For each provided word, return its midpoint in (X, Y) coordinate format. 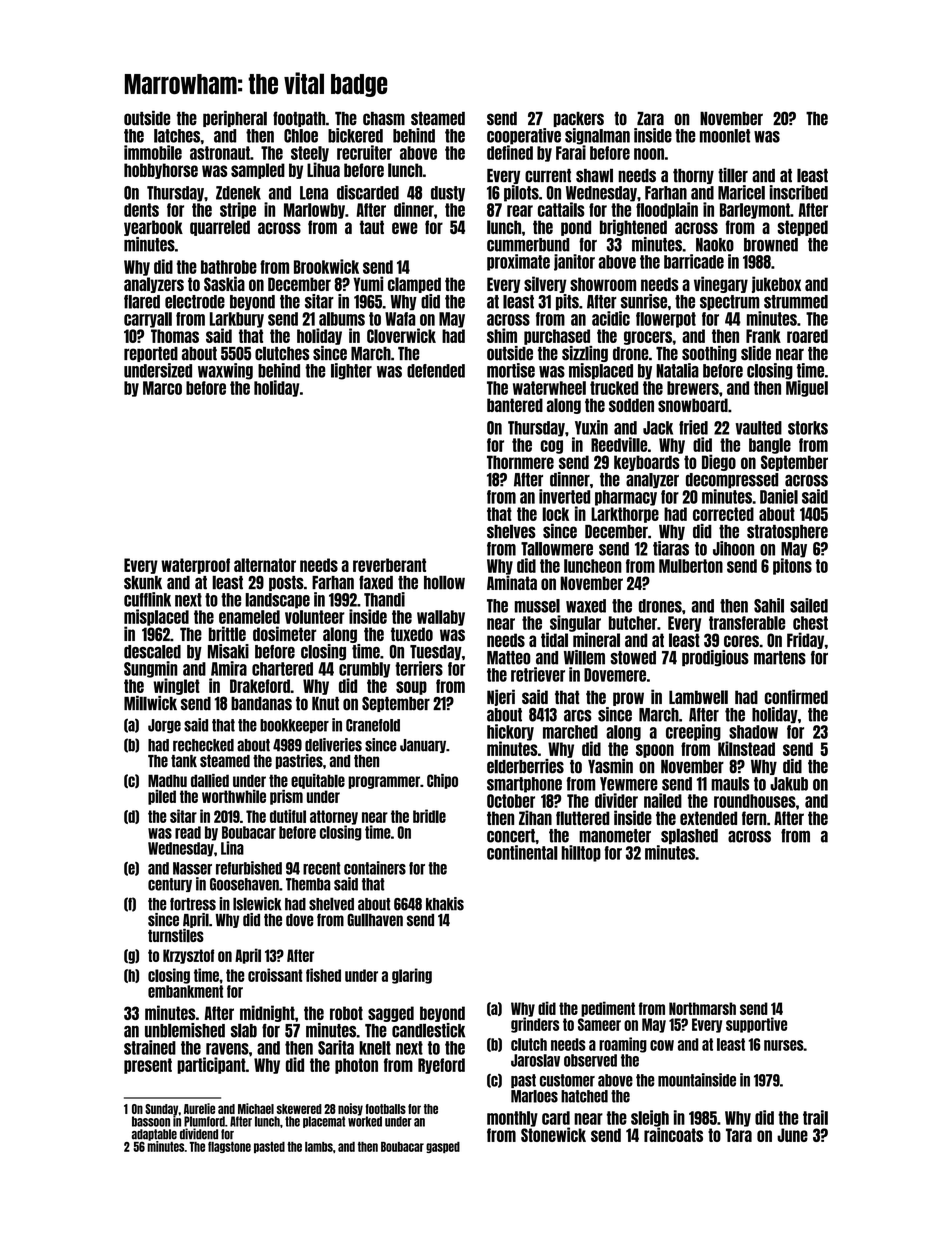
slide (756, 353)
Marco (162, 388)
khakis (445, 904)
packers (578, 119)
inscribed (798, 192)
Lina (232, 848)
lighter (351, 371)
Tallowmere (557, 549)
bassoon (151, 1121)
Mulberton (691, 566)
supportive (756, 1025)
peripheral (235, 119)
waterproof (195, 566)
